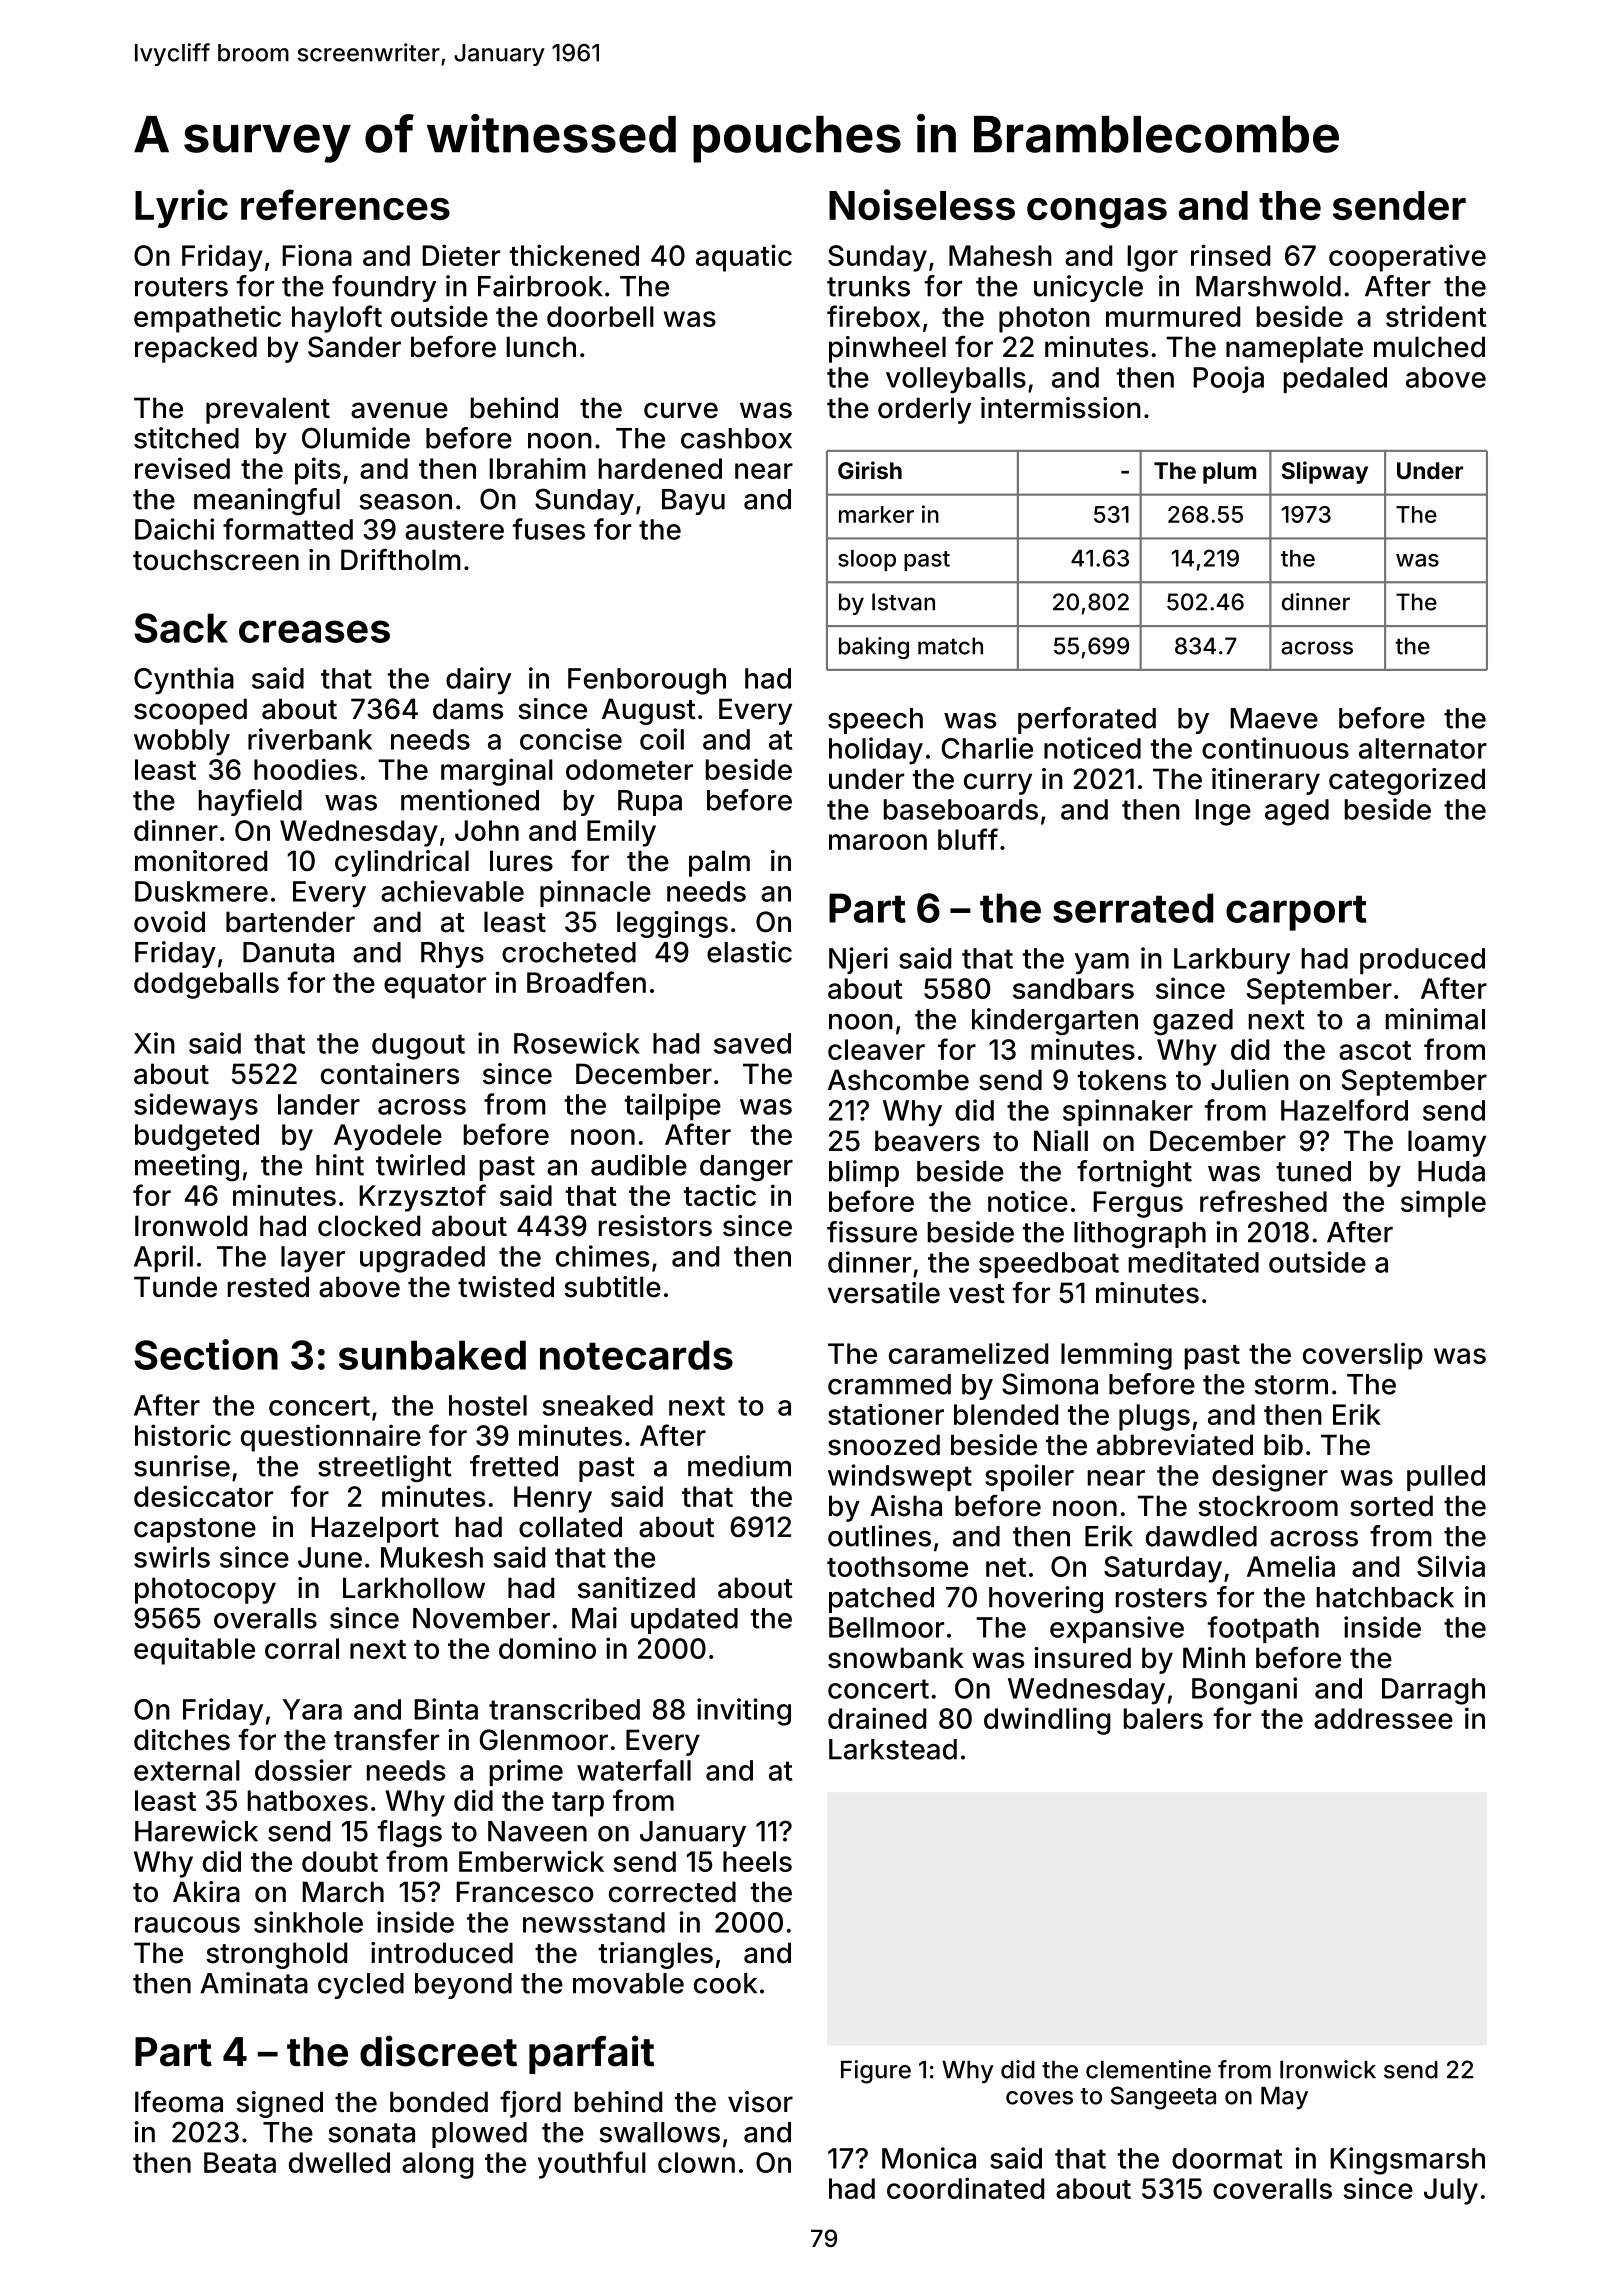  I want to click on cooperative, so click(1407, 258).
